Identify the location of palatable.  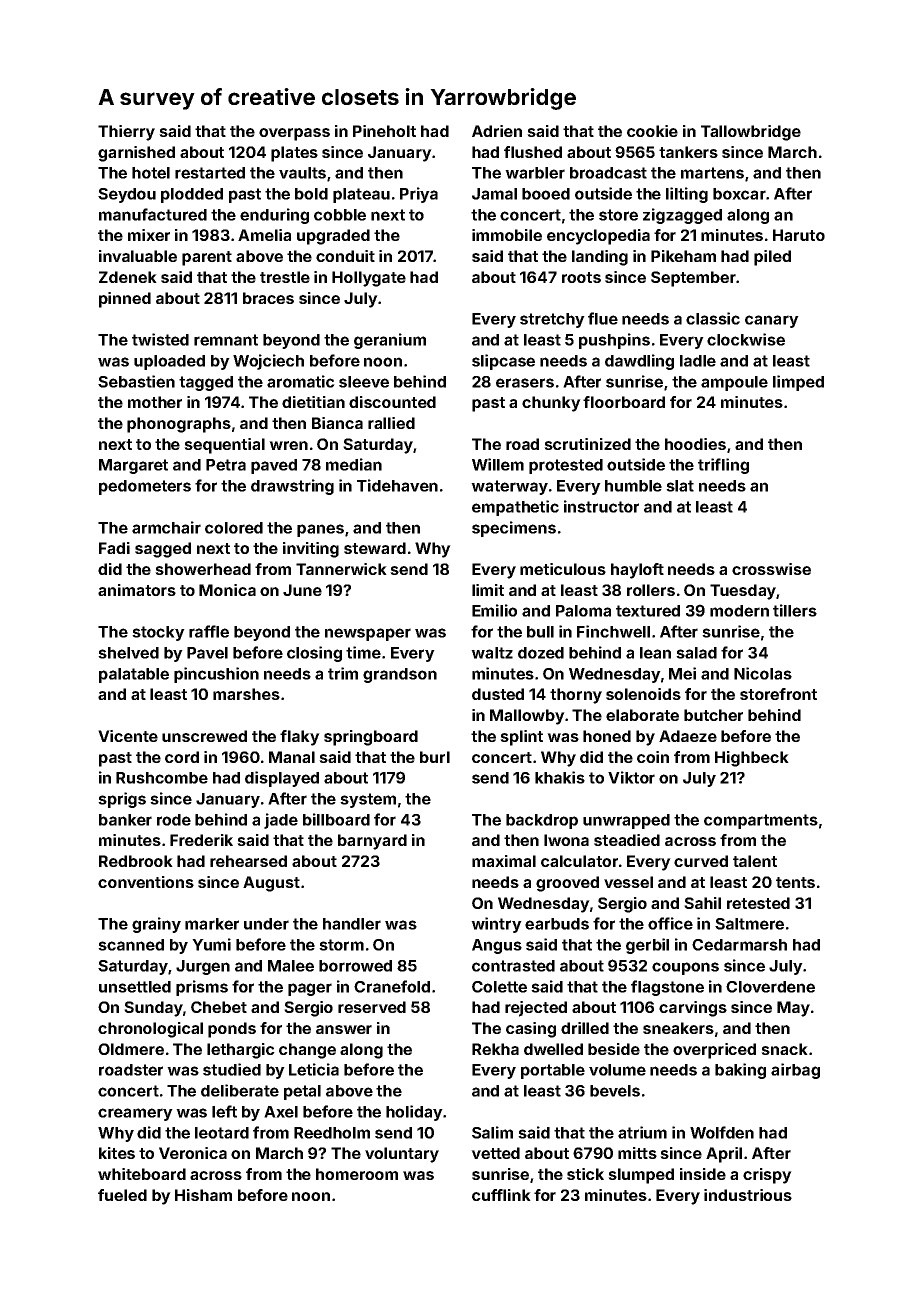
(134, 675).
